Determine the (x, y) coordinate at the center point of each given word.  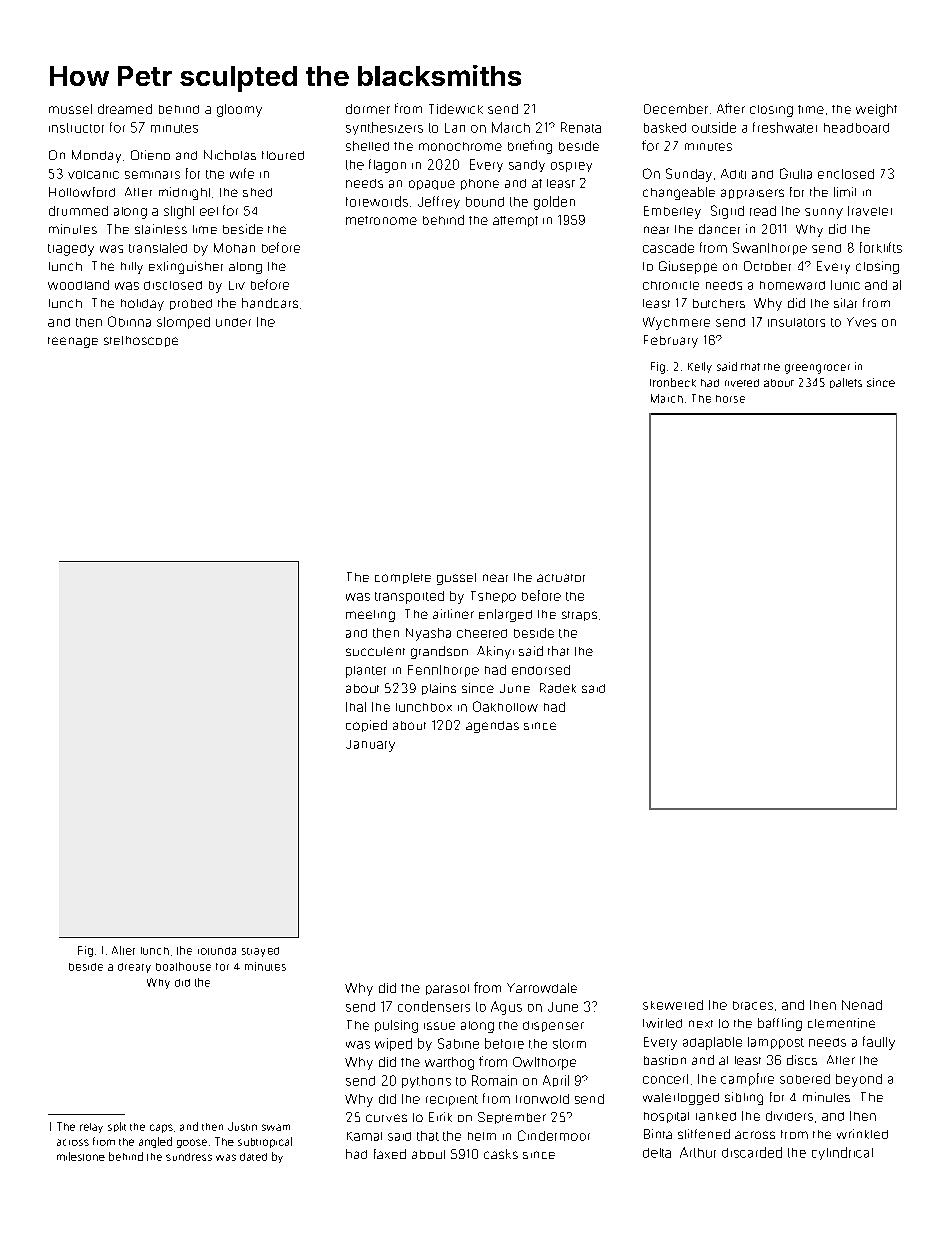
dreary (134, 968)
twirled (662, 1023)
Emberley (672, 212)
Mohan (234, 248)
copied (366, 726)
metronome (381, 220)
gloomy (239, 110)
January (370, 746)
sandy (527, 166)
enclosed (846, 174)
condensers (434, 1006)
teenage (73, 342)
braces (753, 1005)
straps (579, 616)
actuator (561, 578)
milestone (81, 1156)
